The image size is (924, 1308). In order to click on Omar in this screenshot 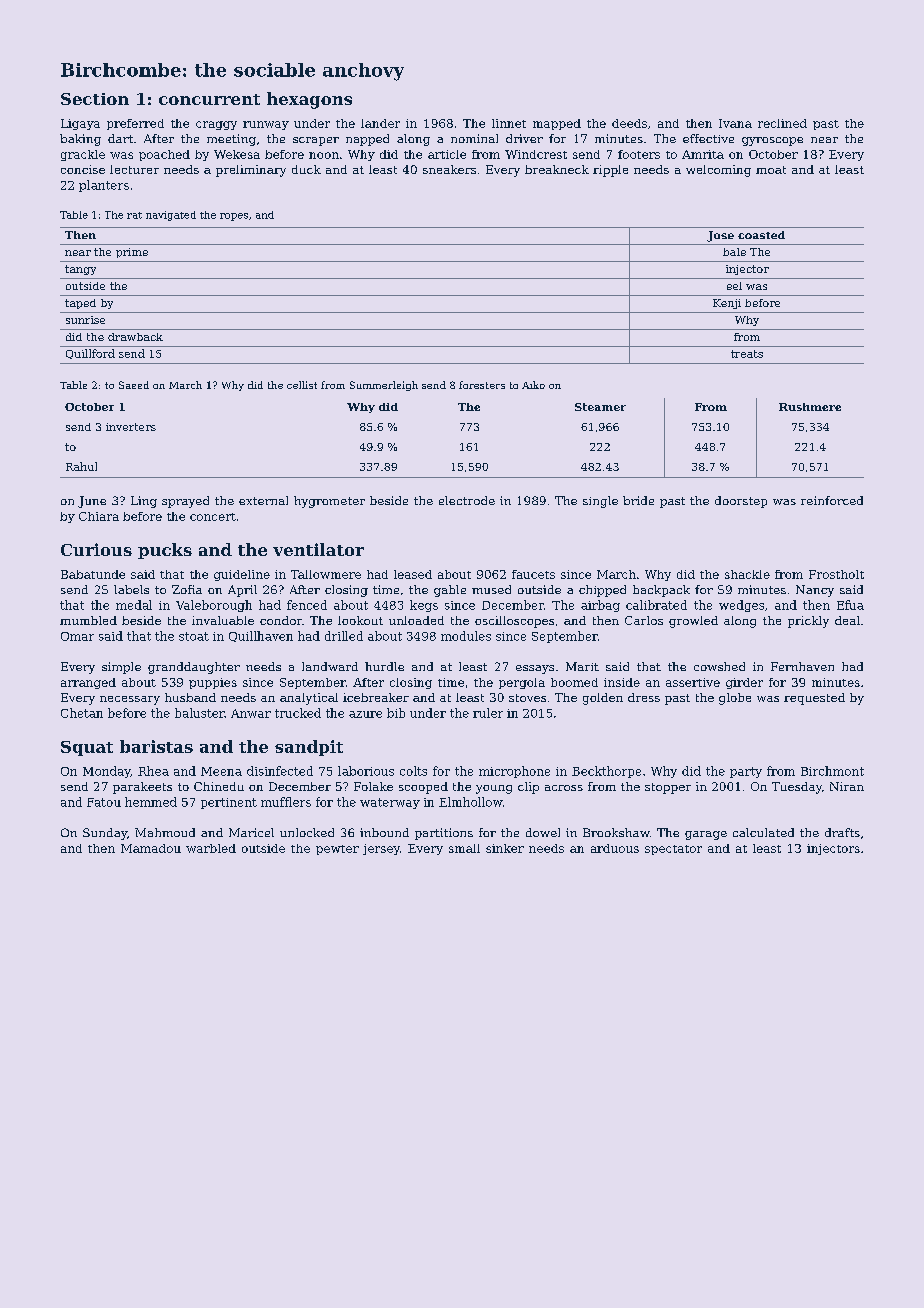, I will do `click(77, 636)`.
